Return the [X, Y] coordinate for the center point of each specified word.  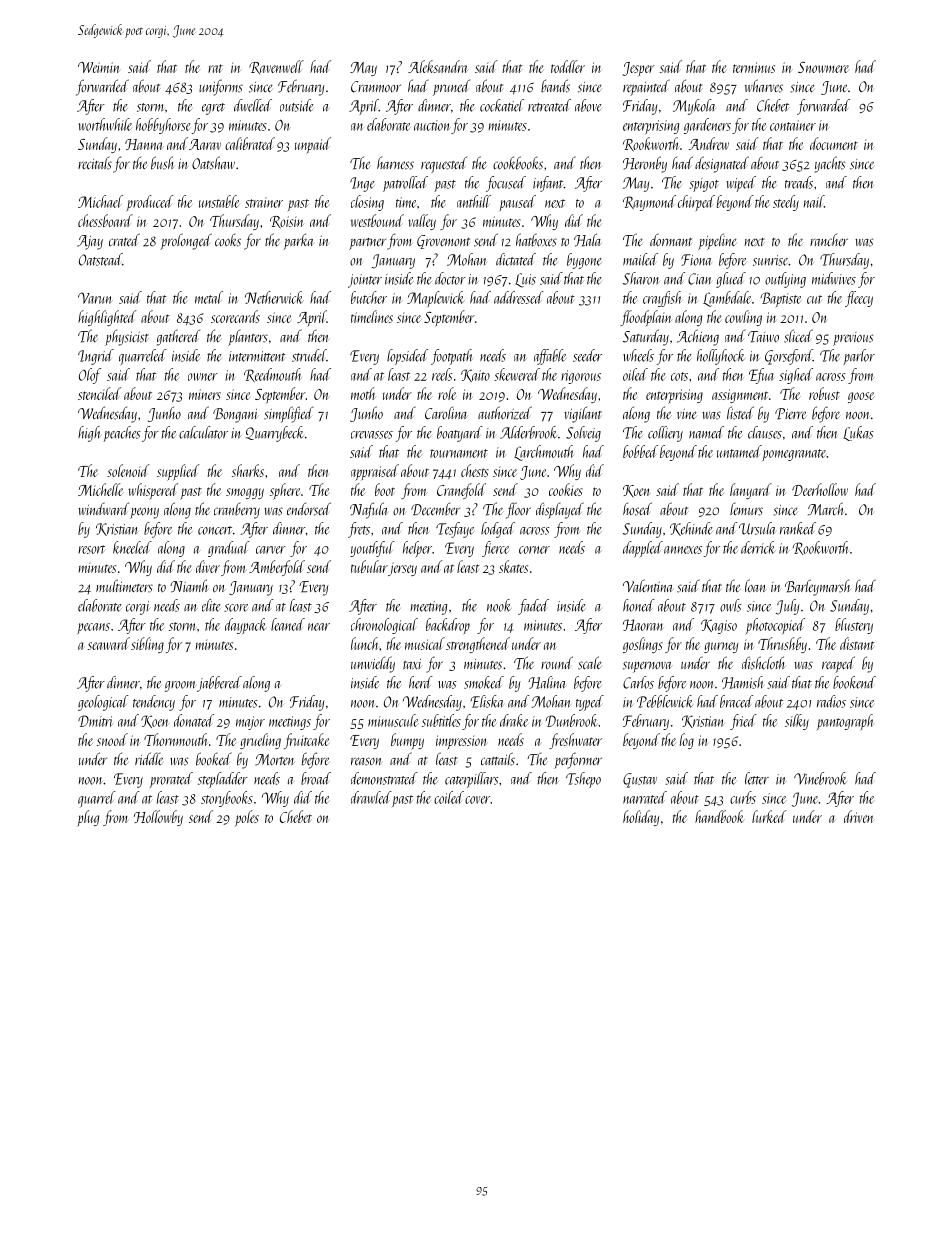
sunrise [771, 260]
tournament [459, 453]
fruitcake [306, 741]
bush [162, 163]
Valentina [647, 586]
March [825, 509]
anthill [474, 201]
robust [824, 393]
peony [144, 513]
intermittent [257, 356]
